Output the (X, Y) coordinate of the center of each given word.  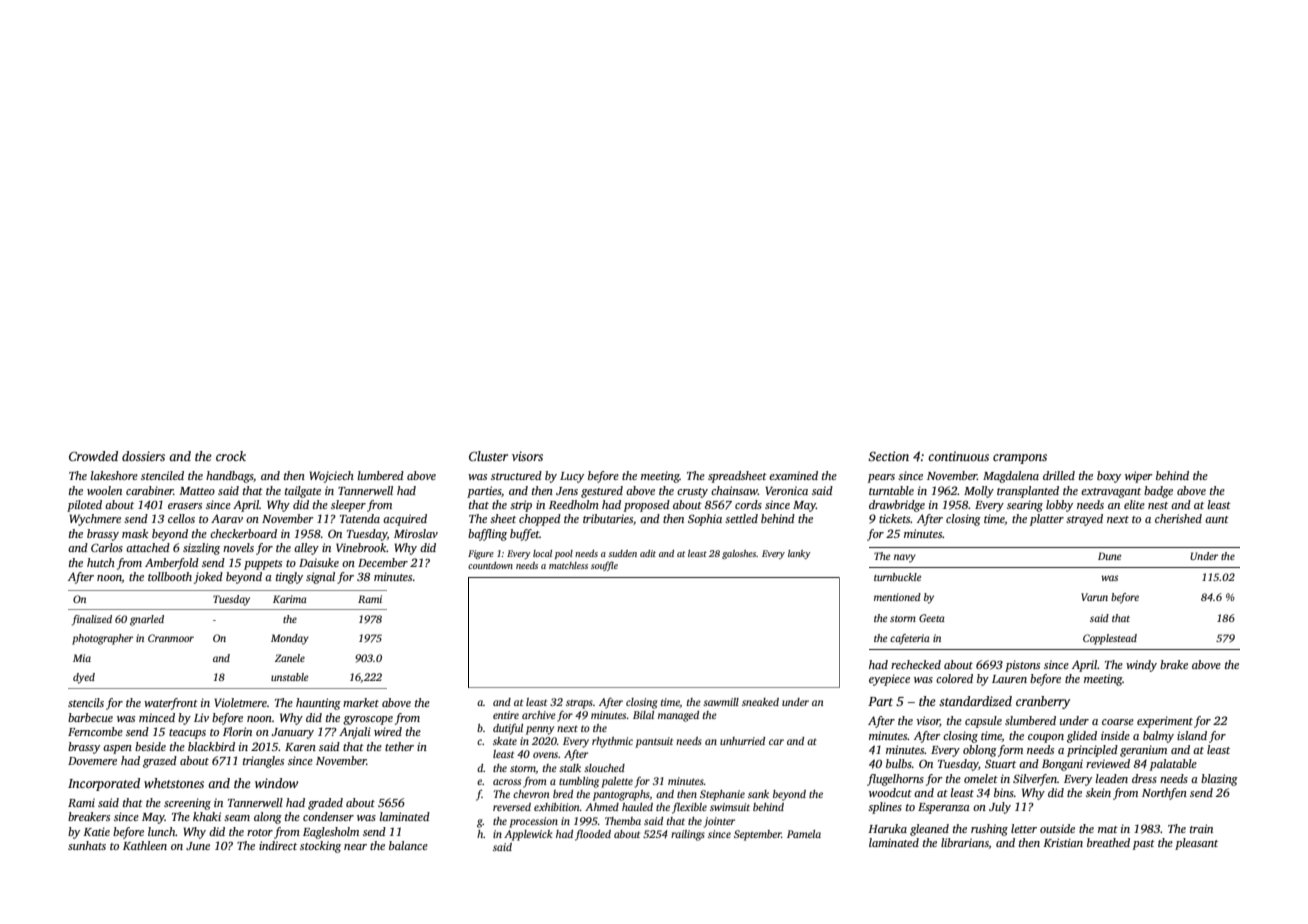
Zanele (290, 658)
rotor (260, 832)
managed (678, 716)
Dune (1109, 556)
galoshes (739, 554)
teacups (187, 734)
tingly (289, 578)
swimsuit (730, 807)
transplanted (1028, 492)
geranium (1143, 751)
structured (516, 475)
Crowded (93, 456)
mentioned (897, 597)
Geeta (932, 618)
